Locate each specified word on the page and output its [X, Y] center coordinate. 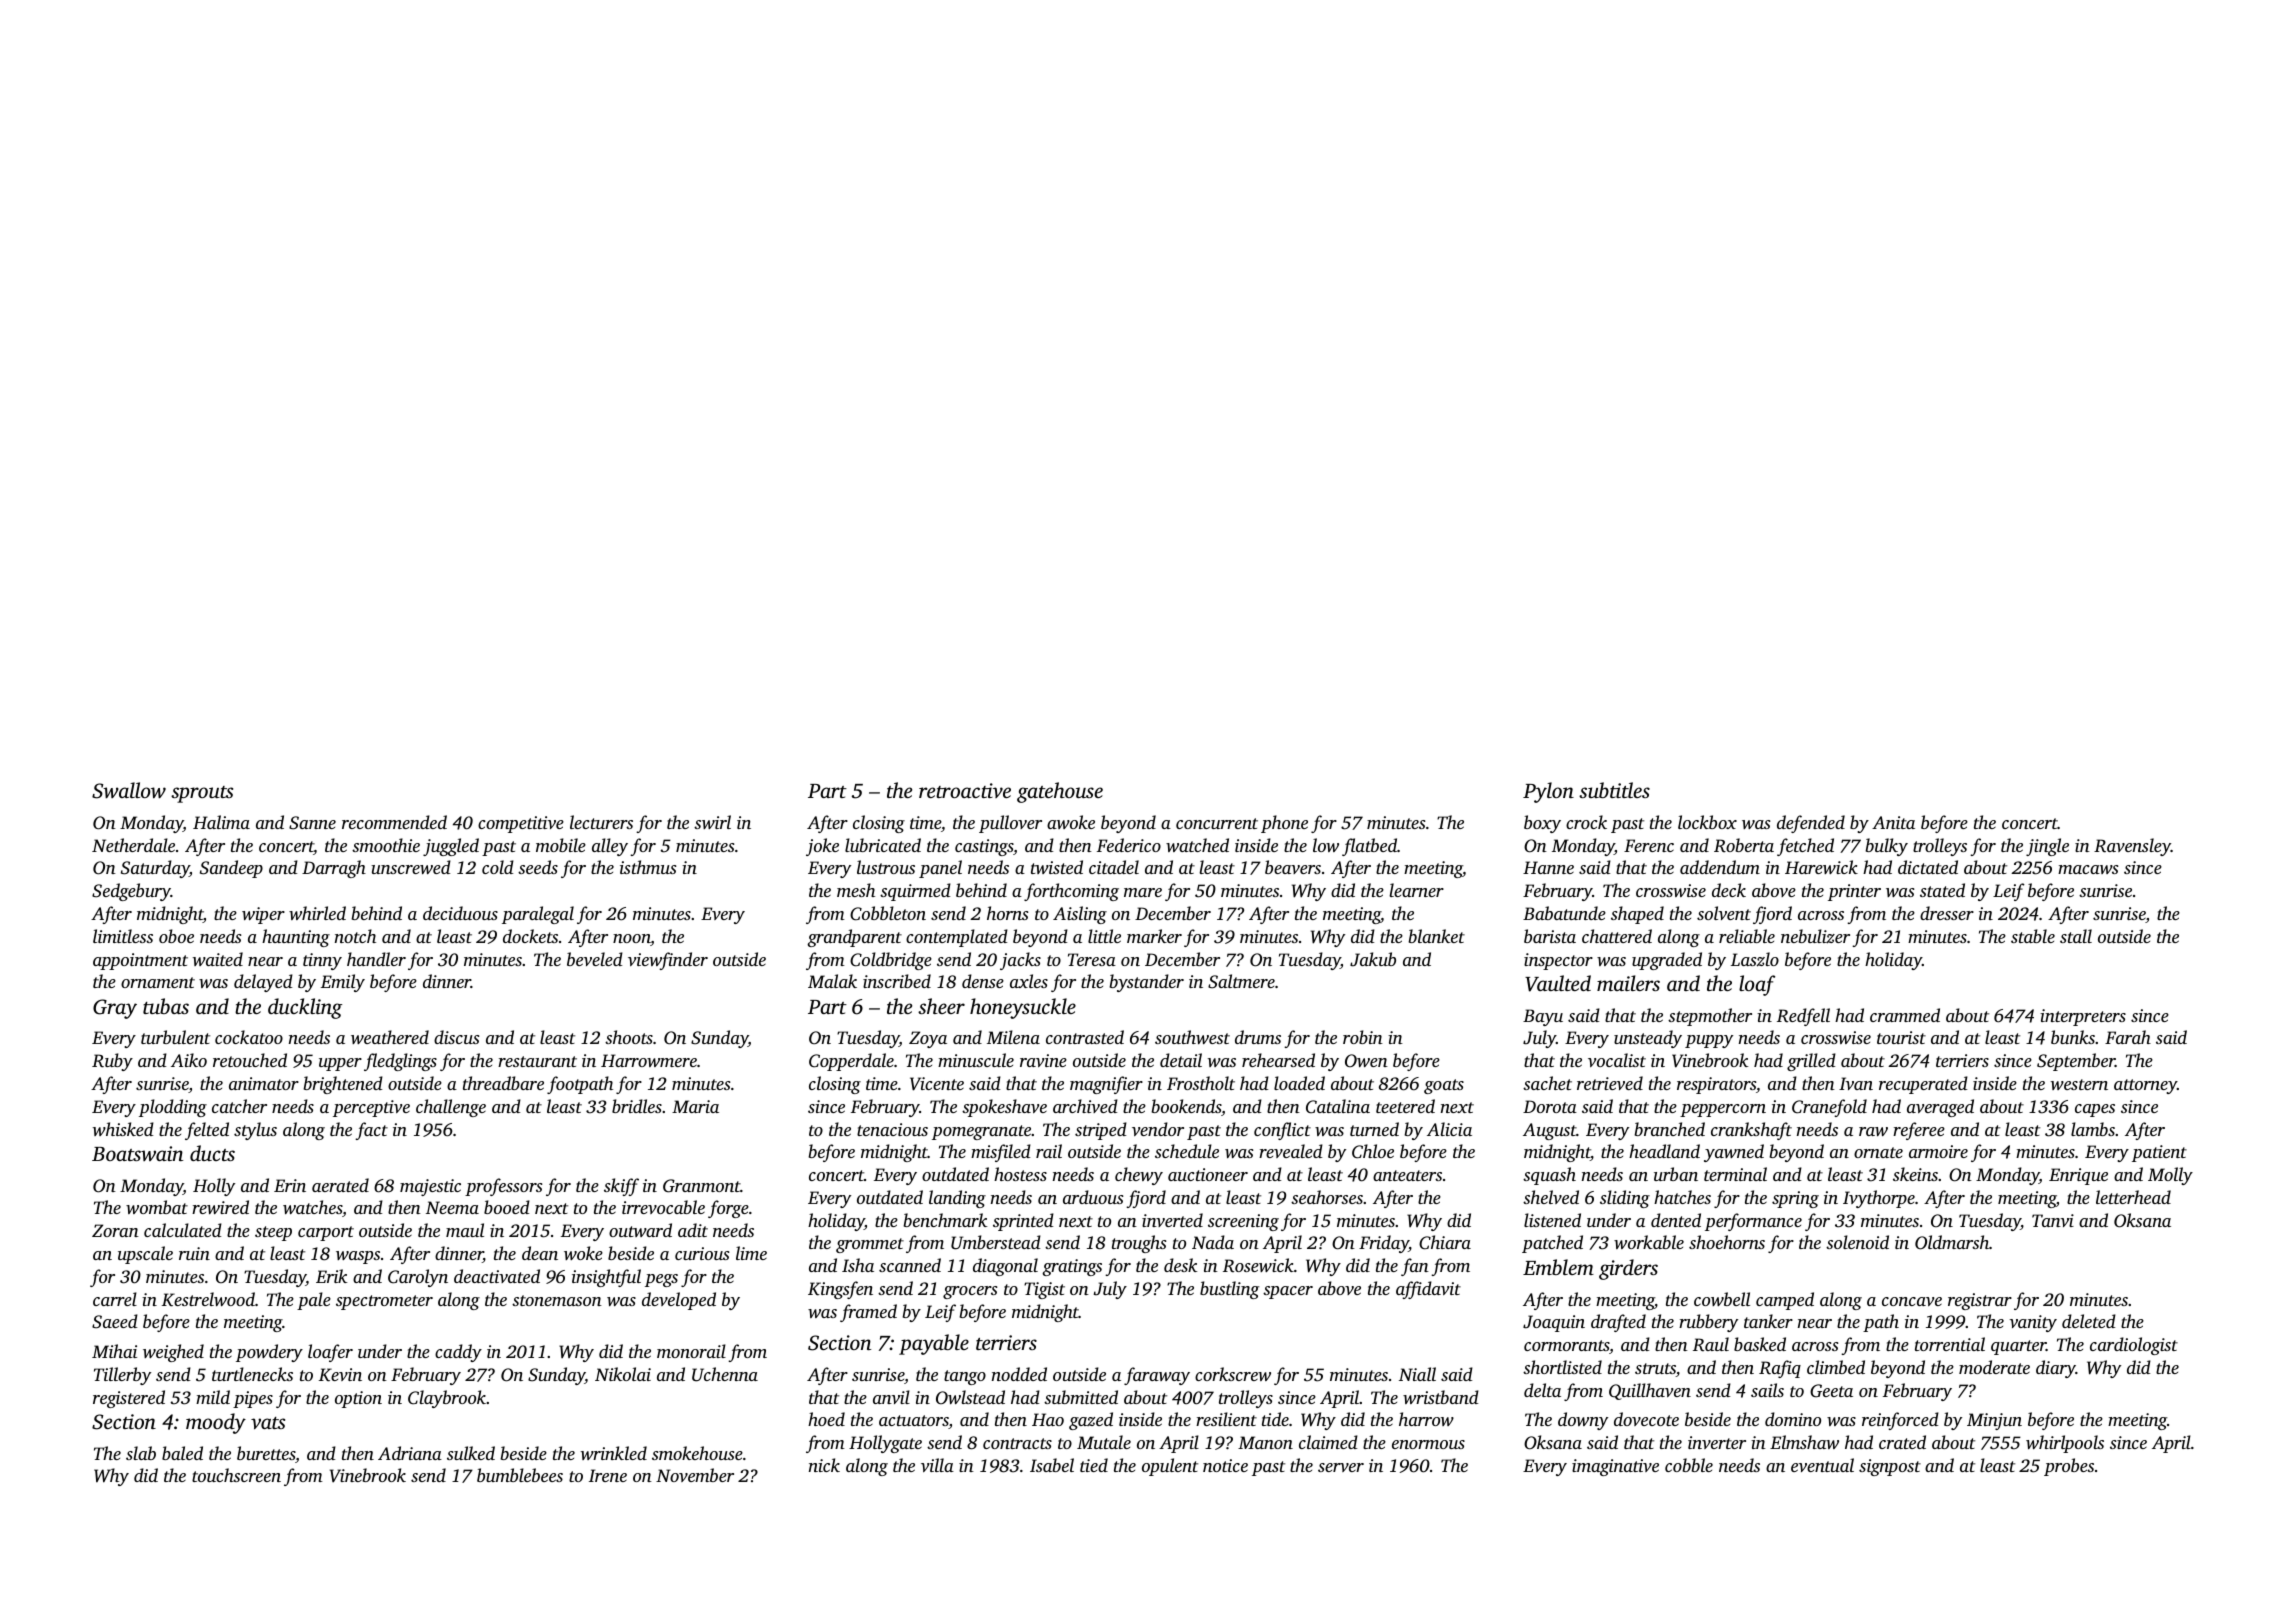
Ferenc [1649, 845]
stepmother [1710, 1017]
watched [1197, 845]
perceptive [371, 1108]
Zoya [928, 1039]
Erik [331, 1276]
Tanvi [2053, 1220]
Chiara [1445, 1242]
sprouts [202, 794]
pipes [253, 1399]
